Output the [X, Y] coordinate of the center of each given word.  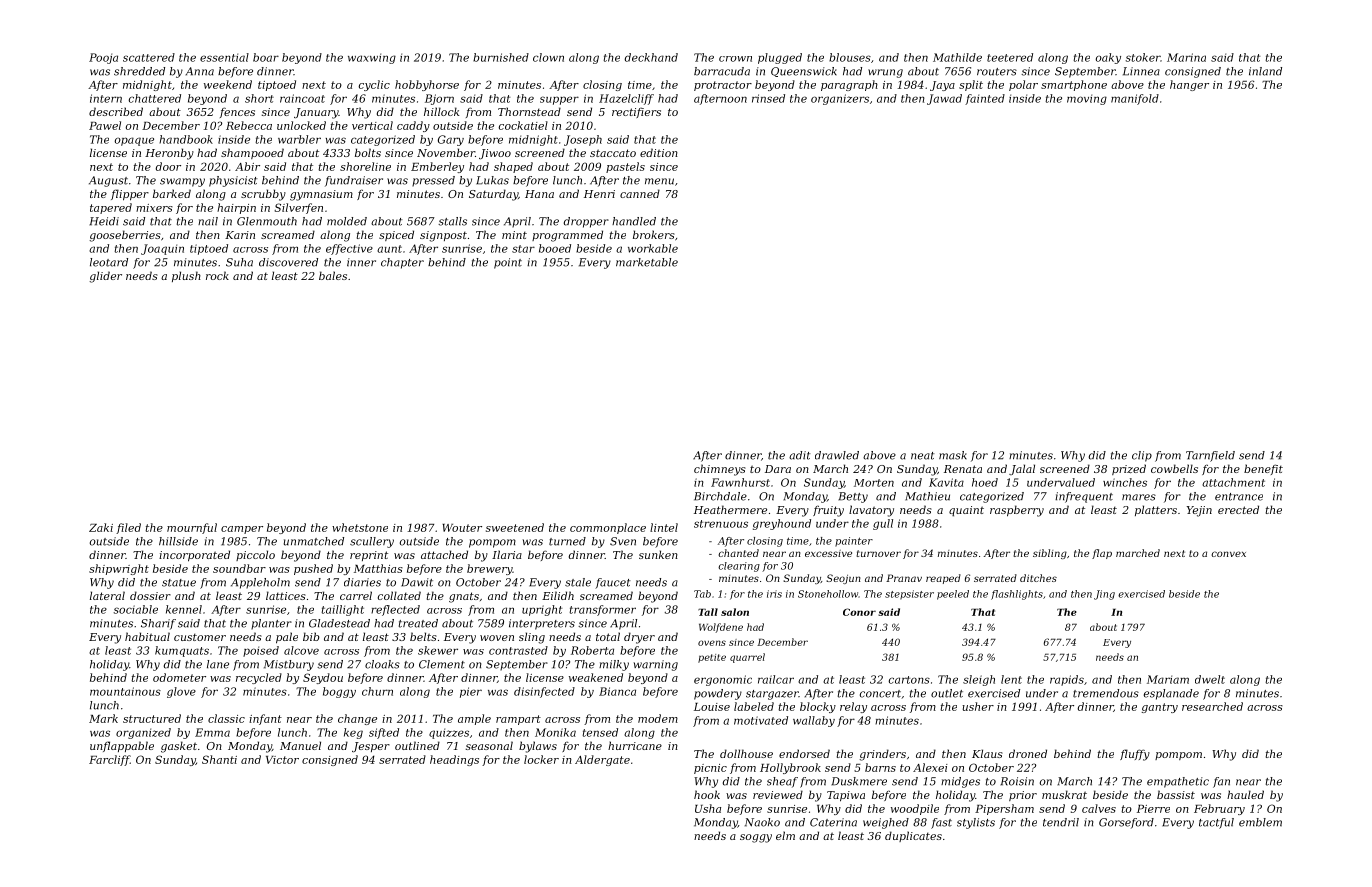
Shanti [219, 759]
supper [559, 100]
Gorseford [1126, 823]
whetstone [360, 527]
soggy [756, 838]
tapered [111, 208]
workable [653, 248]
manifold [1135, 99]
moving [1087, 99]
